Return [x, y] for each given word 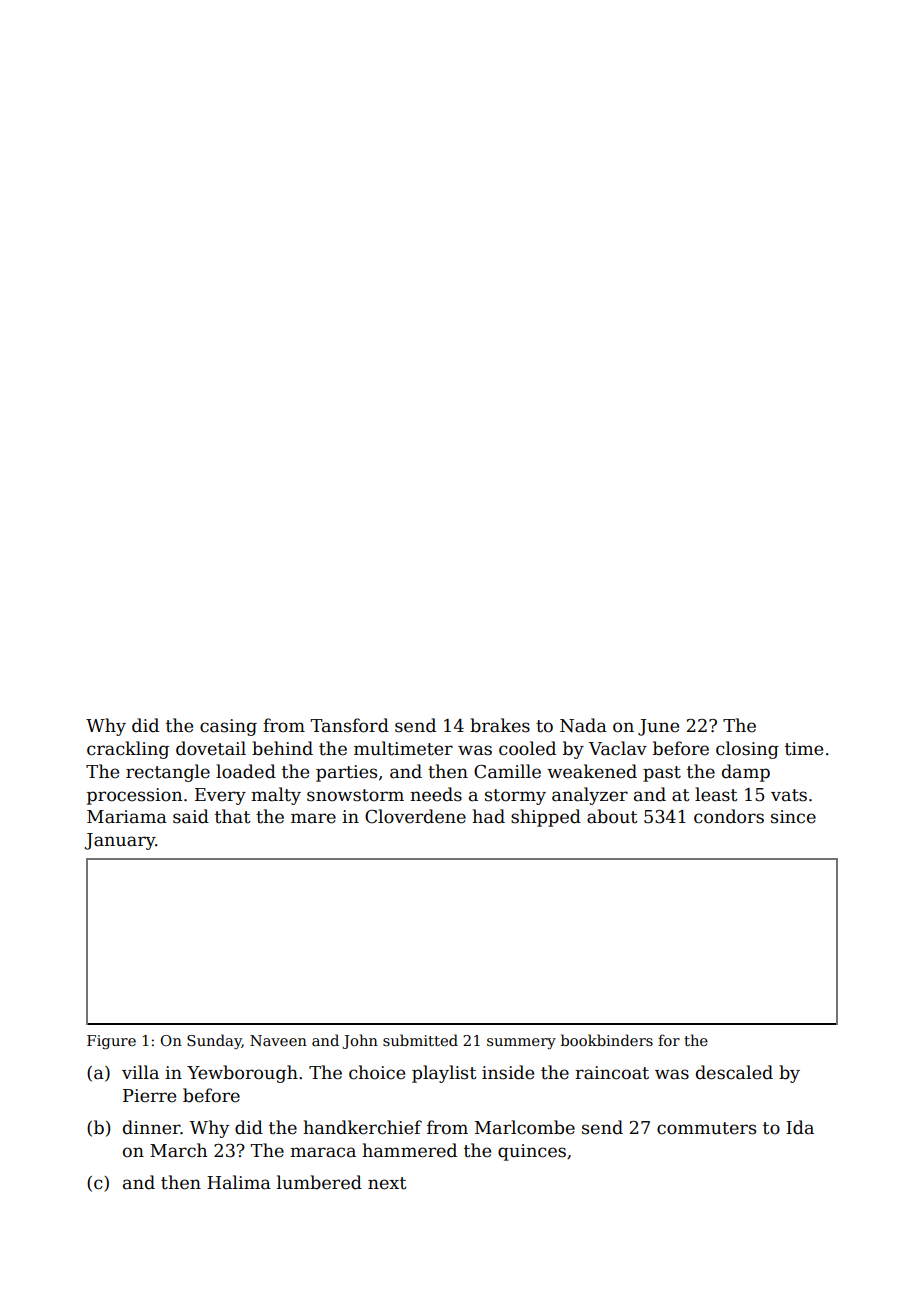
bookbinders [607, 1040]
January [120, 841]
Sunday [214, 1041]
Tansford [349, 725]
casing [228, 727]
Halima [239, 1182]
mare [313, 818]
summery [521, 1043]
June [658, 727]
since [793, 817]
